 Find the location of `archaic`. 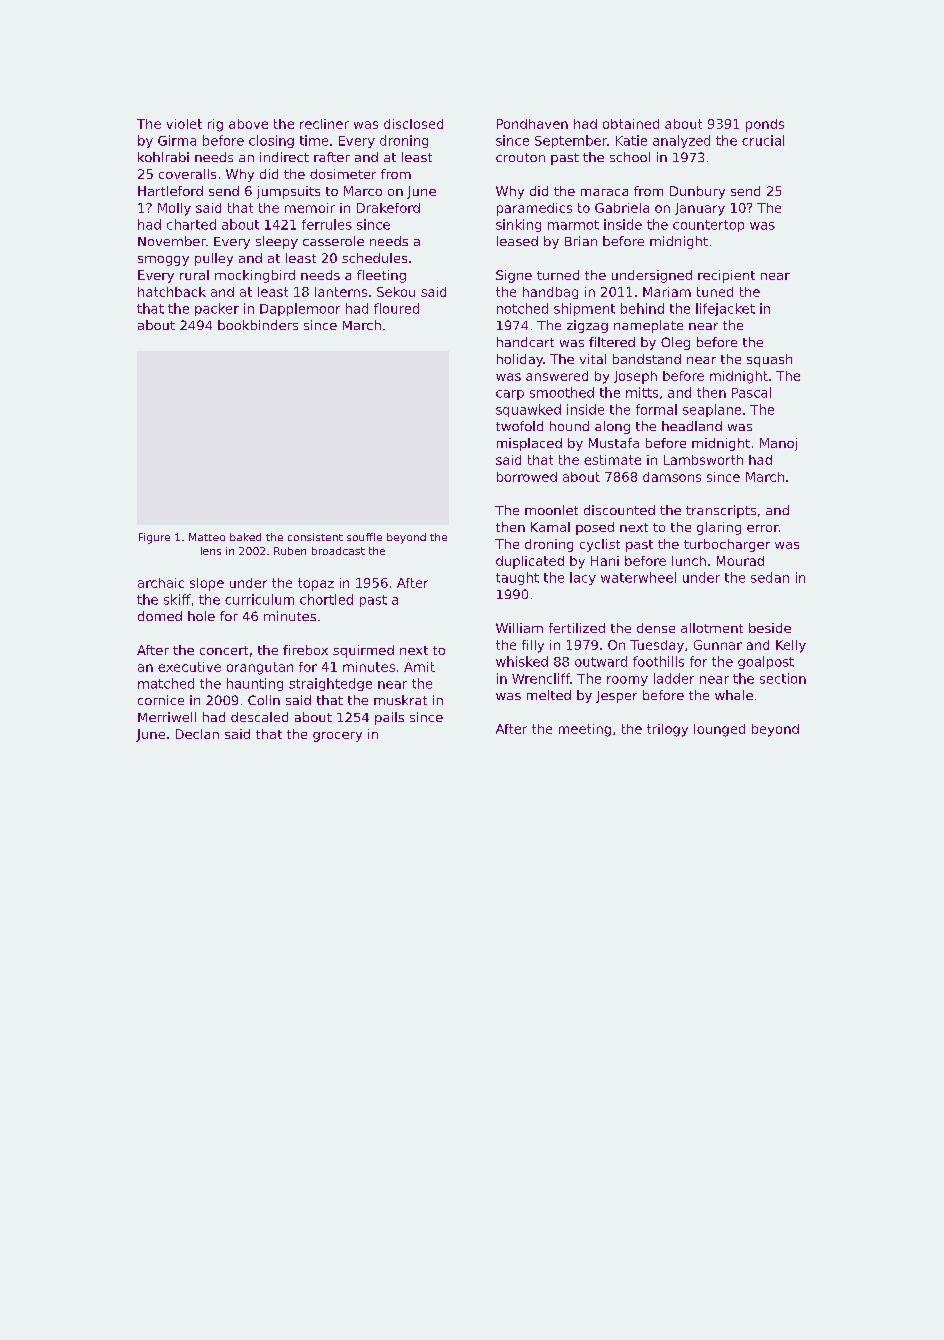

archaic is located at coordinates (161, 583).
